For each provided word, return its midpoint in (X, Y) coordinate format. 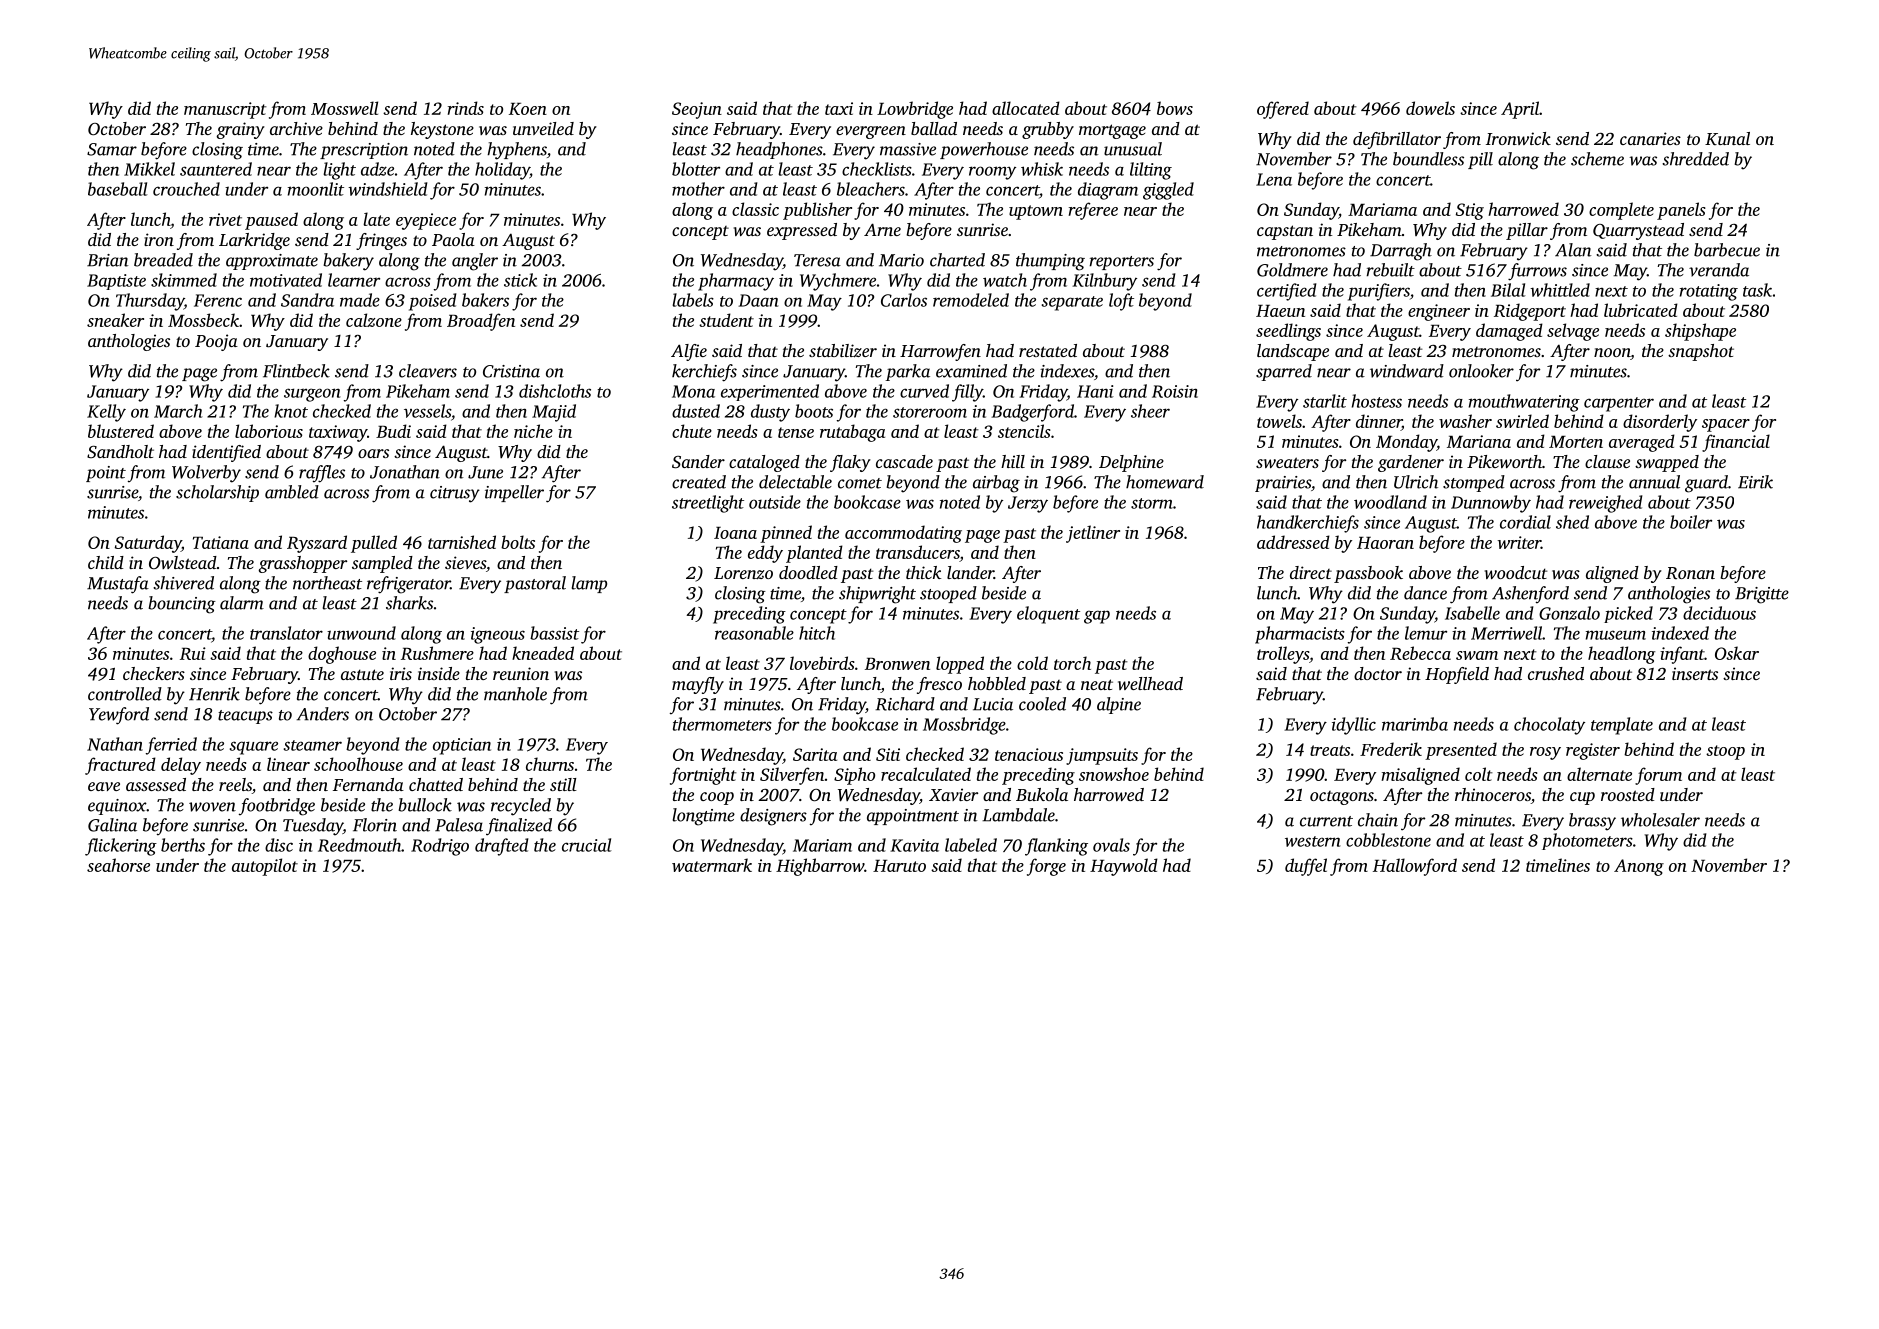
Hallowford (1415, 867)
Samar (112, 149)
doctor (1378, 673)
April (1520, 110)
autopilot (265, 867)
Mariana (1479, 441)
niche (533, 431)
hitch (817, 633)
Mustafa (118, 585)
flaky (850, 463)
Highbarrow (820, 867)
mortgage (1112, 131)
